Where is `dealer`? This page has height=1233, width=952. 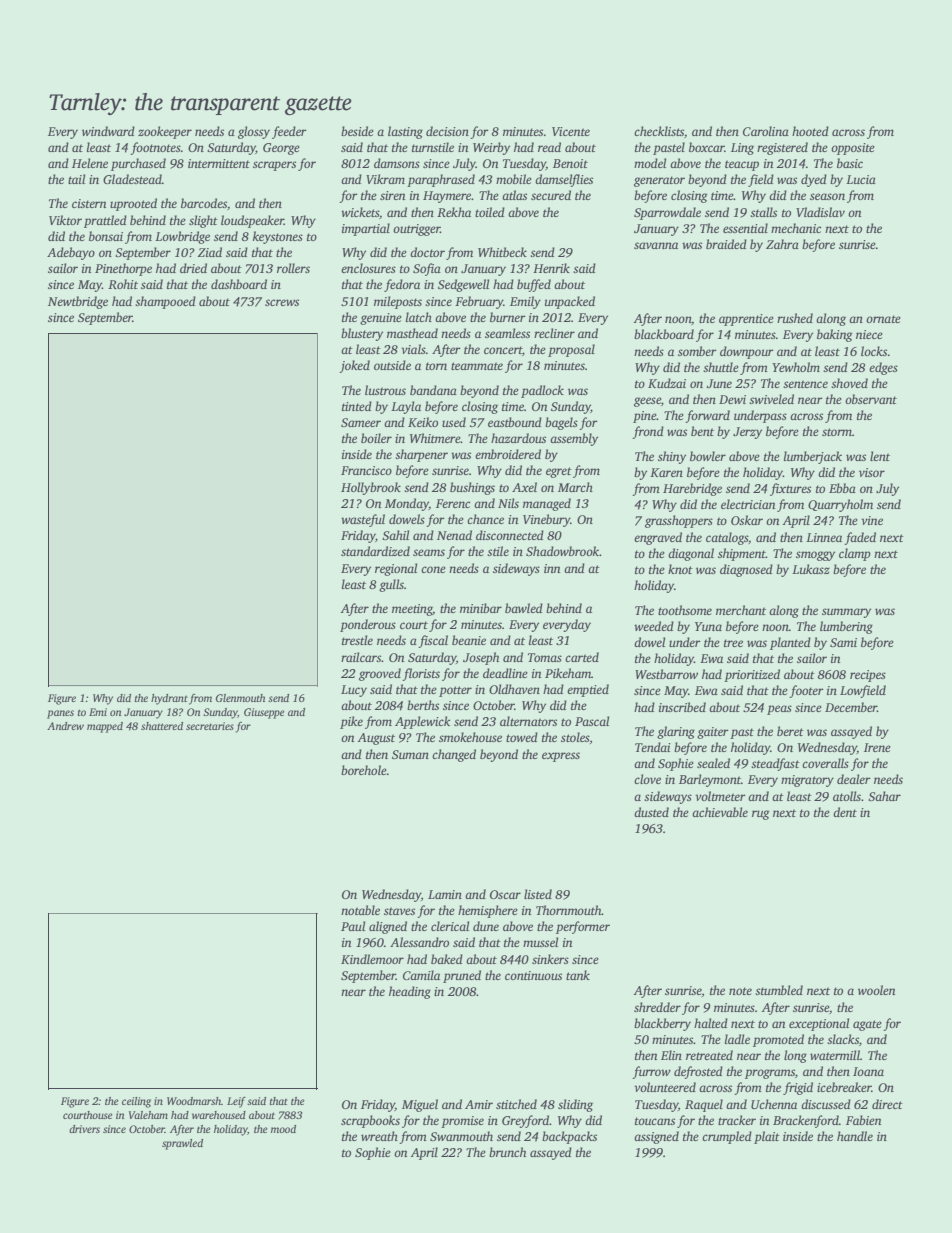 dealer is located at coordinates (854, 779).
